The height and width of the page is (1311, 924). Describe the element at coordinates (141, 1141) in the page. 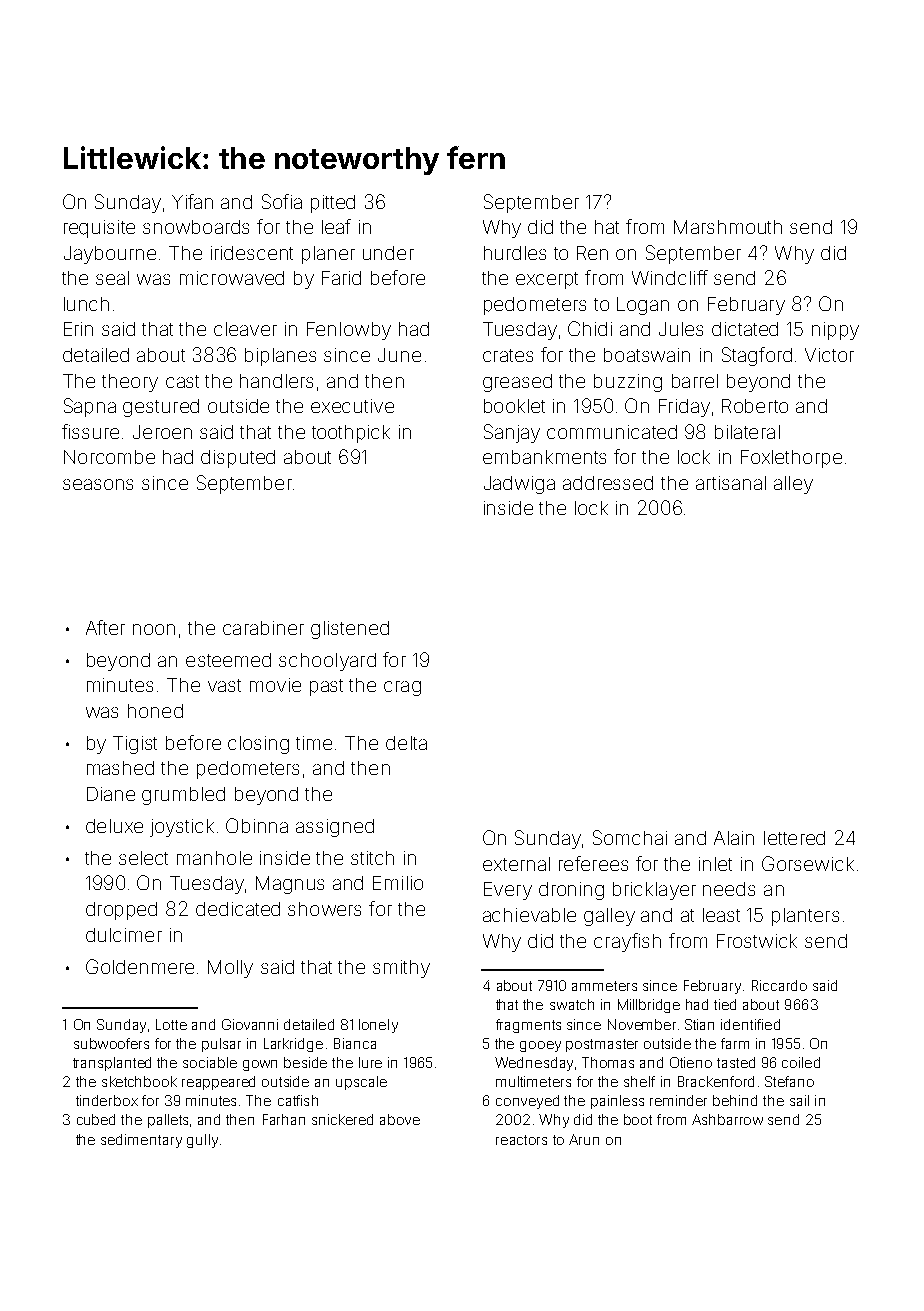

I see `sedimentary` at that location.
